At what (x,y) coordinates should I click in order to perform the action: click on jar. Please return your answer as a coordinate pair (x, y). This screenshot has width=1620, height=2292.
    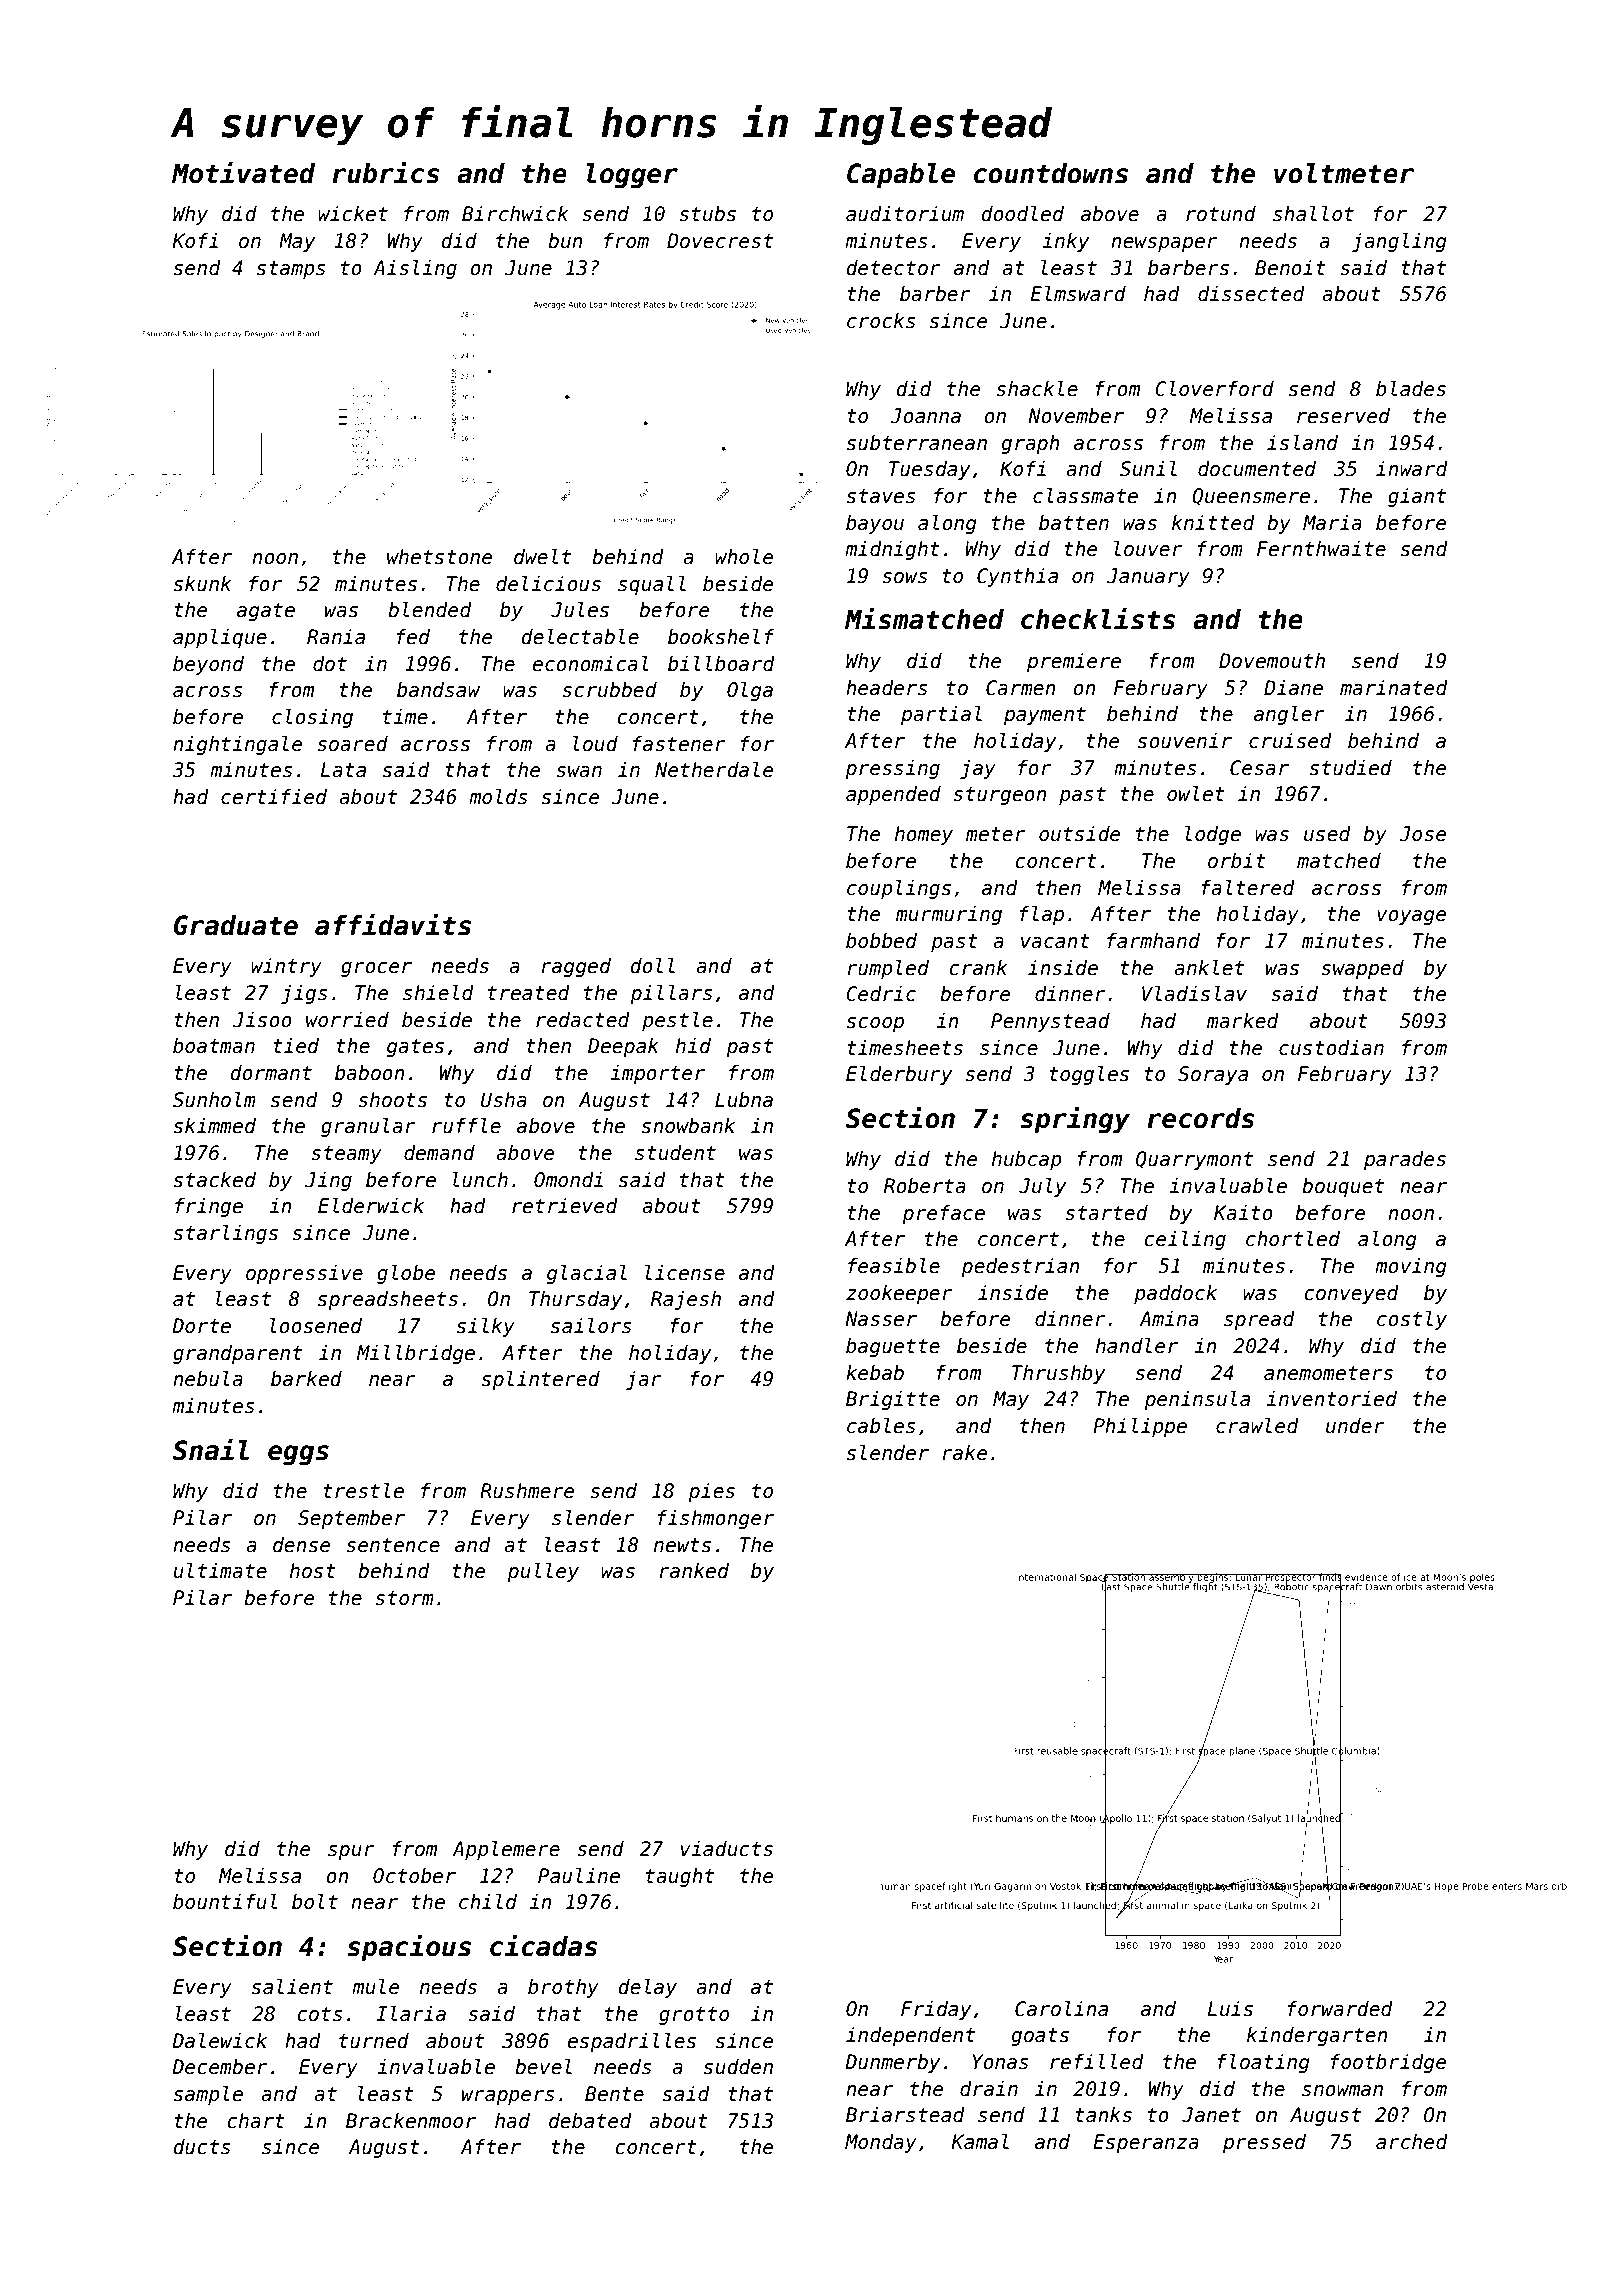
    Looking at the image, I should click on (644, 1380).
